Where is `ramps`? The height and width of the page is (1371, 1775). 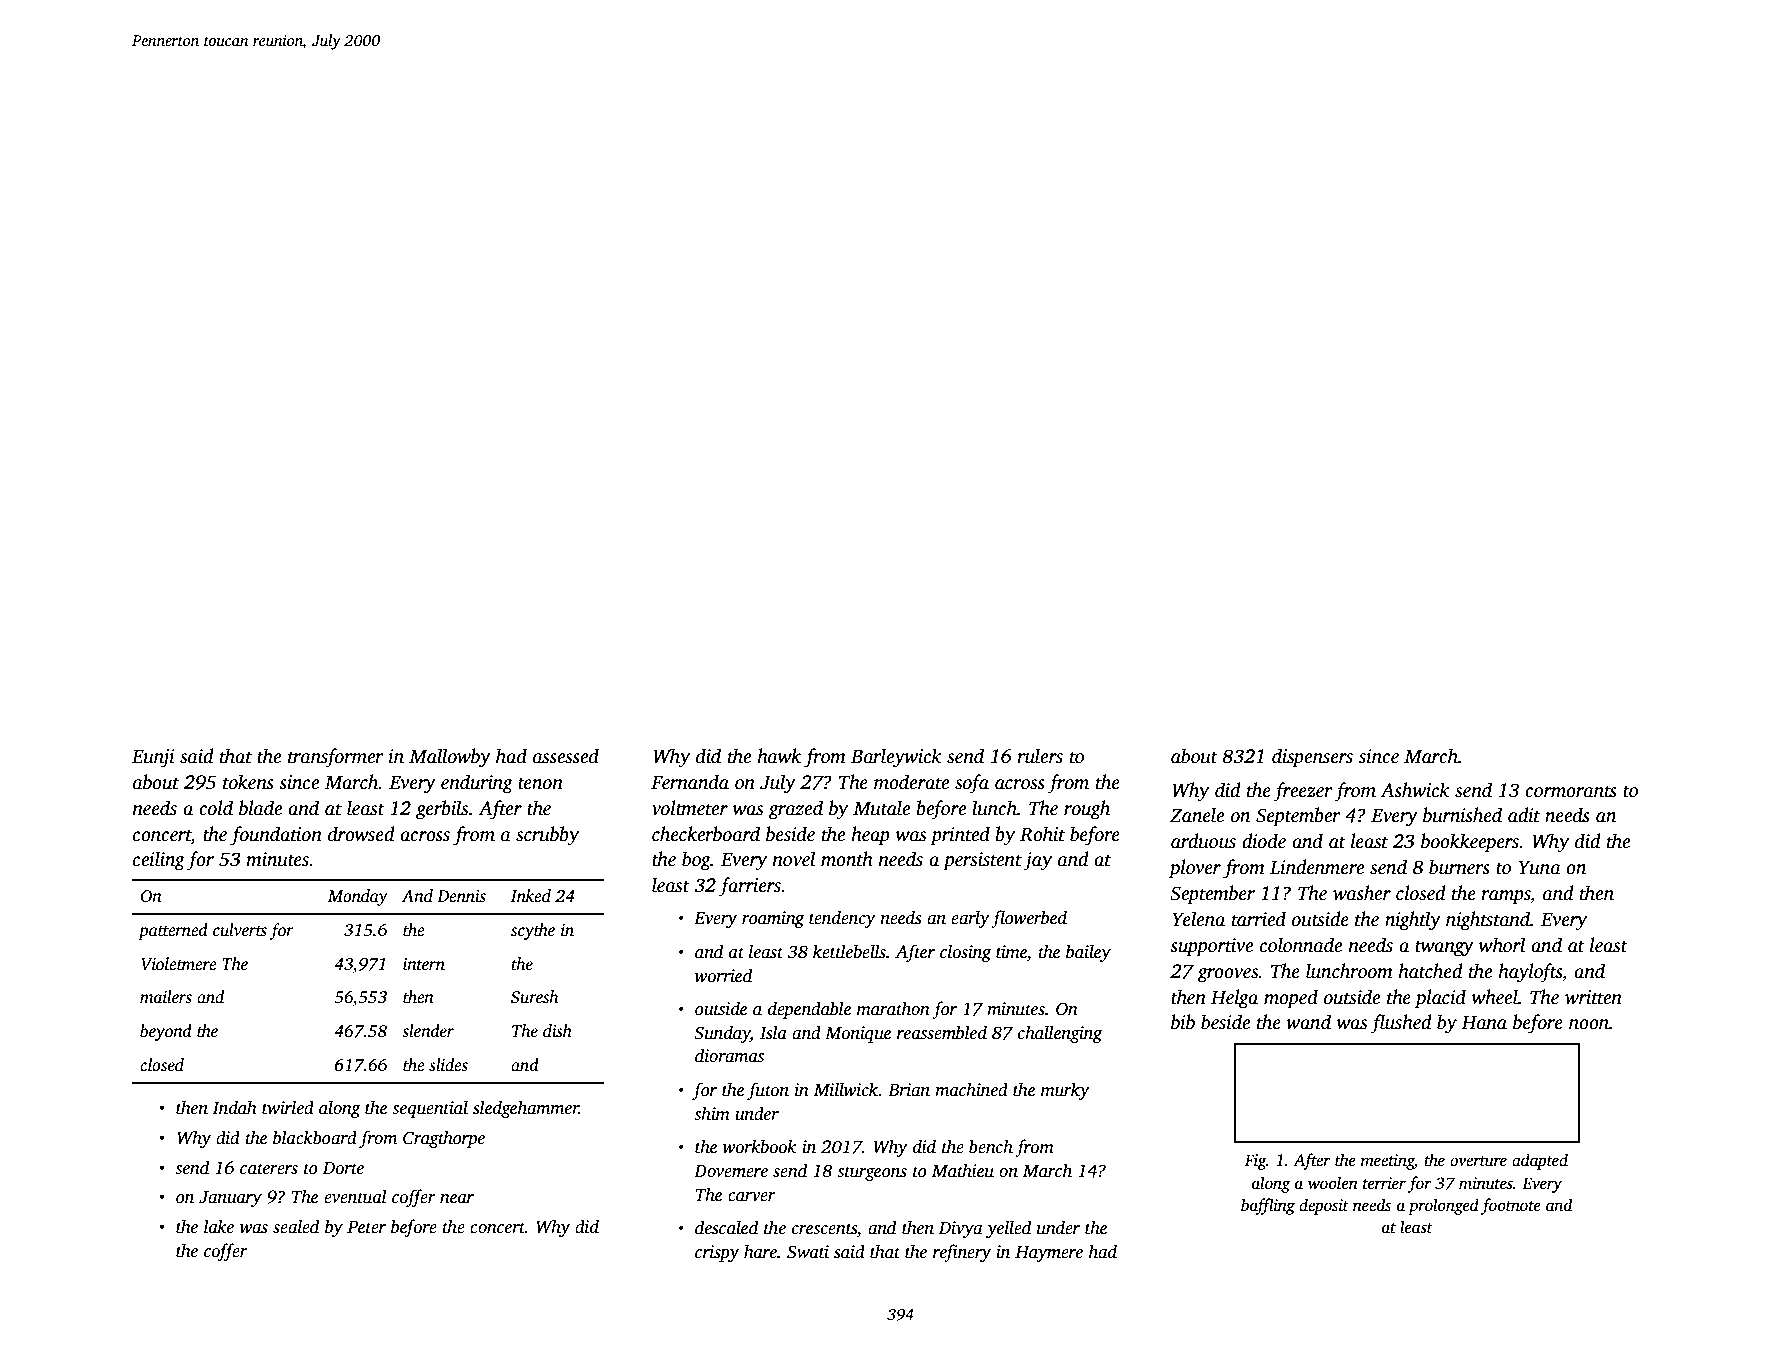
ramps is located at coordinates (1506, 897).
